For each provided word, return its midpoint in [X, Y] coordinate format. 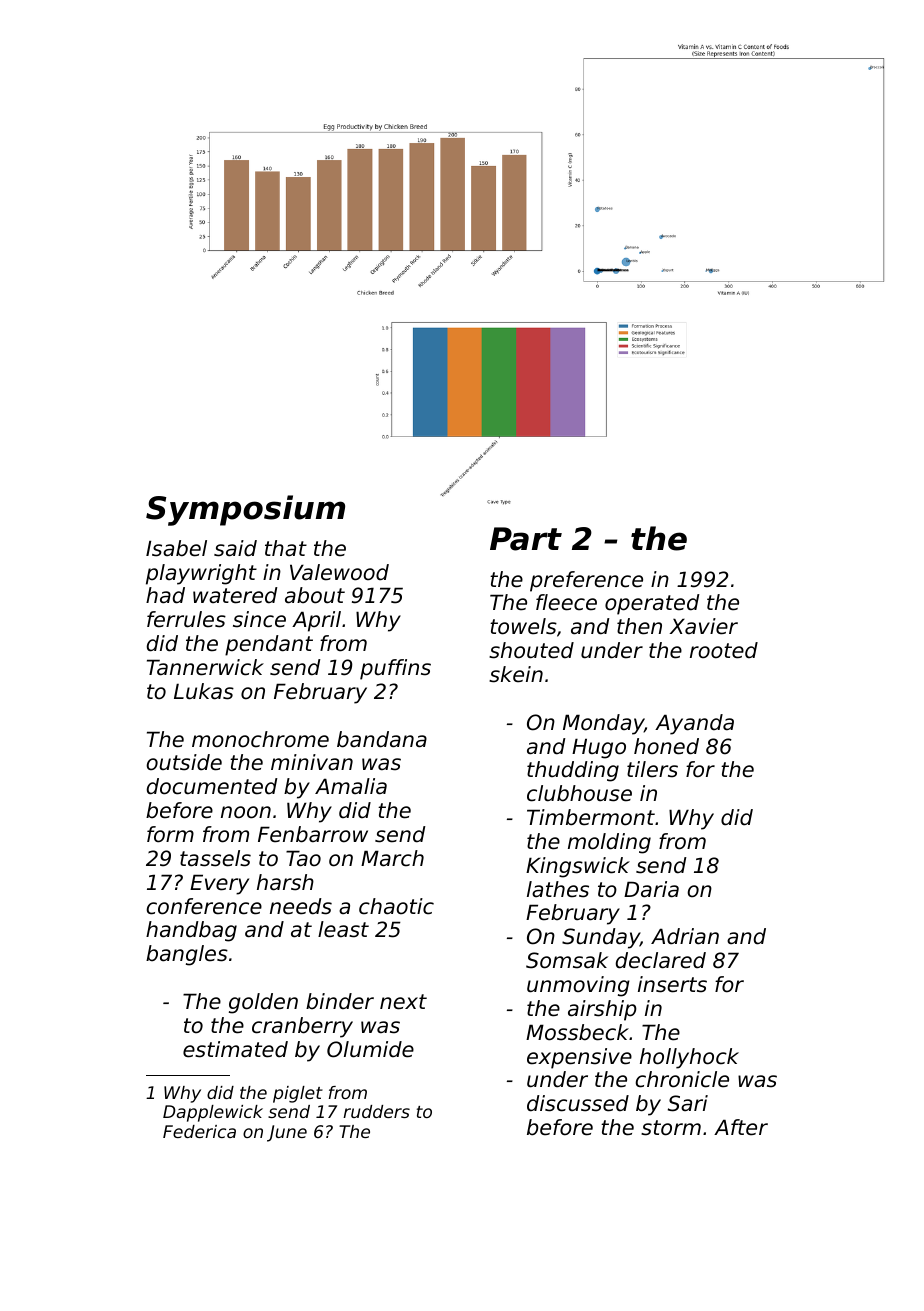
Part [526, 539]
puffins [395, 669]
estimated [235, 1049]
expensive [579, 1058]
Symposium [245, 510]
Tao [303, 858]
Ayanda [694, 724]
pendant [269, 645]
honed [666, 746]
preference [586, 581]
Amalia [351, 786]
